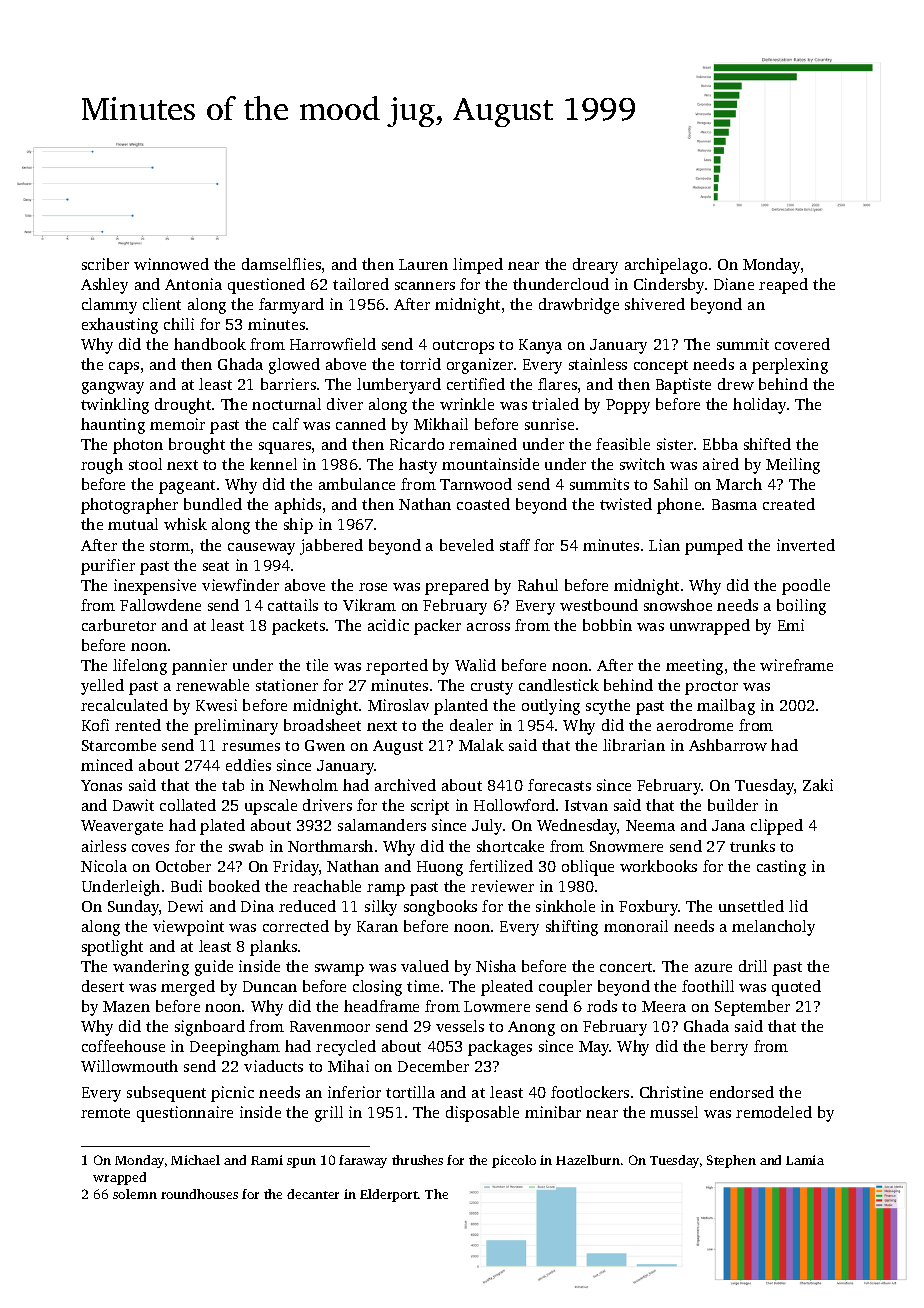 This page has width=924, height=1308. Describe the element at coordinates (538, 585) in the page. I see `Rahul` at that location.
